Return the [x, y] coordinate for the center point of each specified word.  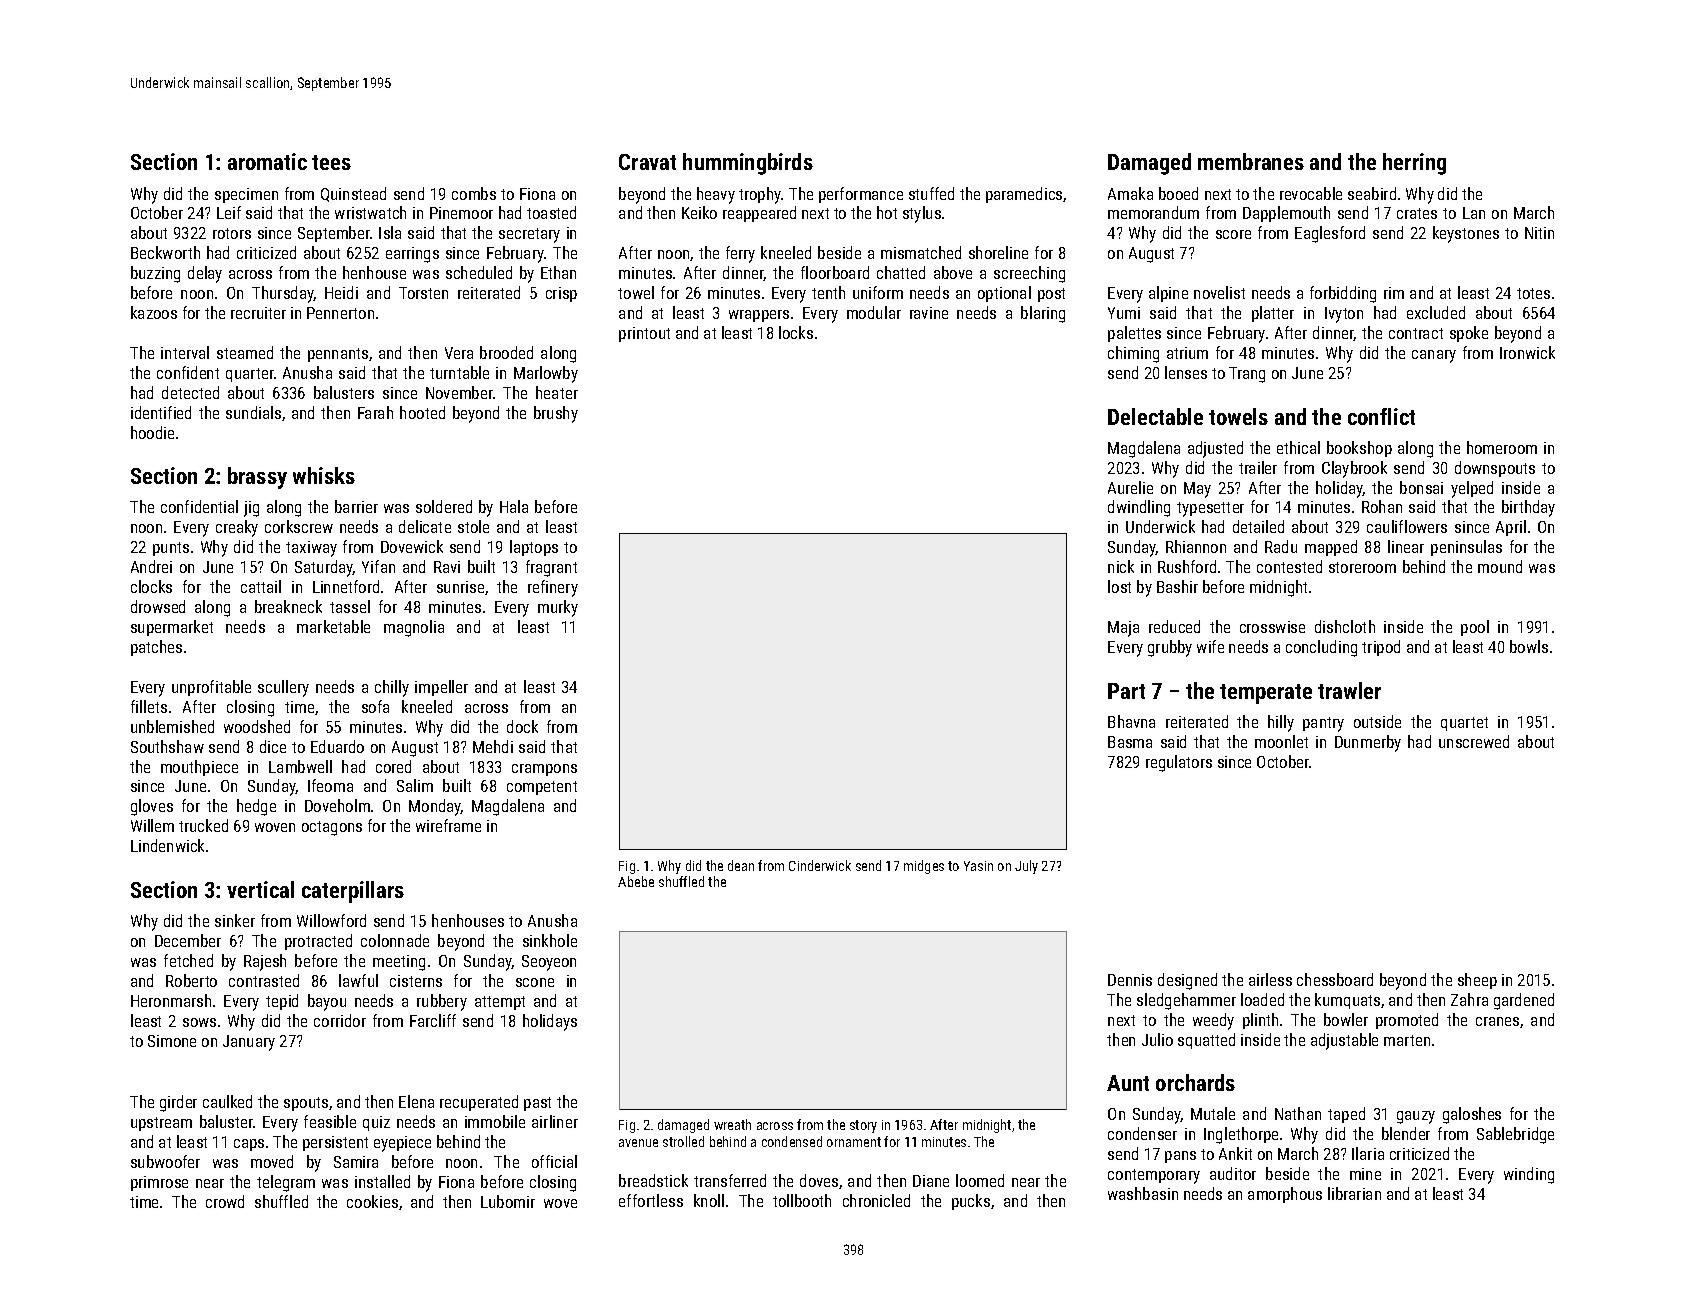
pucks [971, 1202]
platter [1273, 314]
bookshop [1359, 449]
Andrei [151, 566]
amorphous [1285, 1195]
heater [557, 392]
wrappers [759, 316]
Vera [459, 353]
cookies [372, 1201]
